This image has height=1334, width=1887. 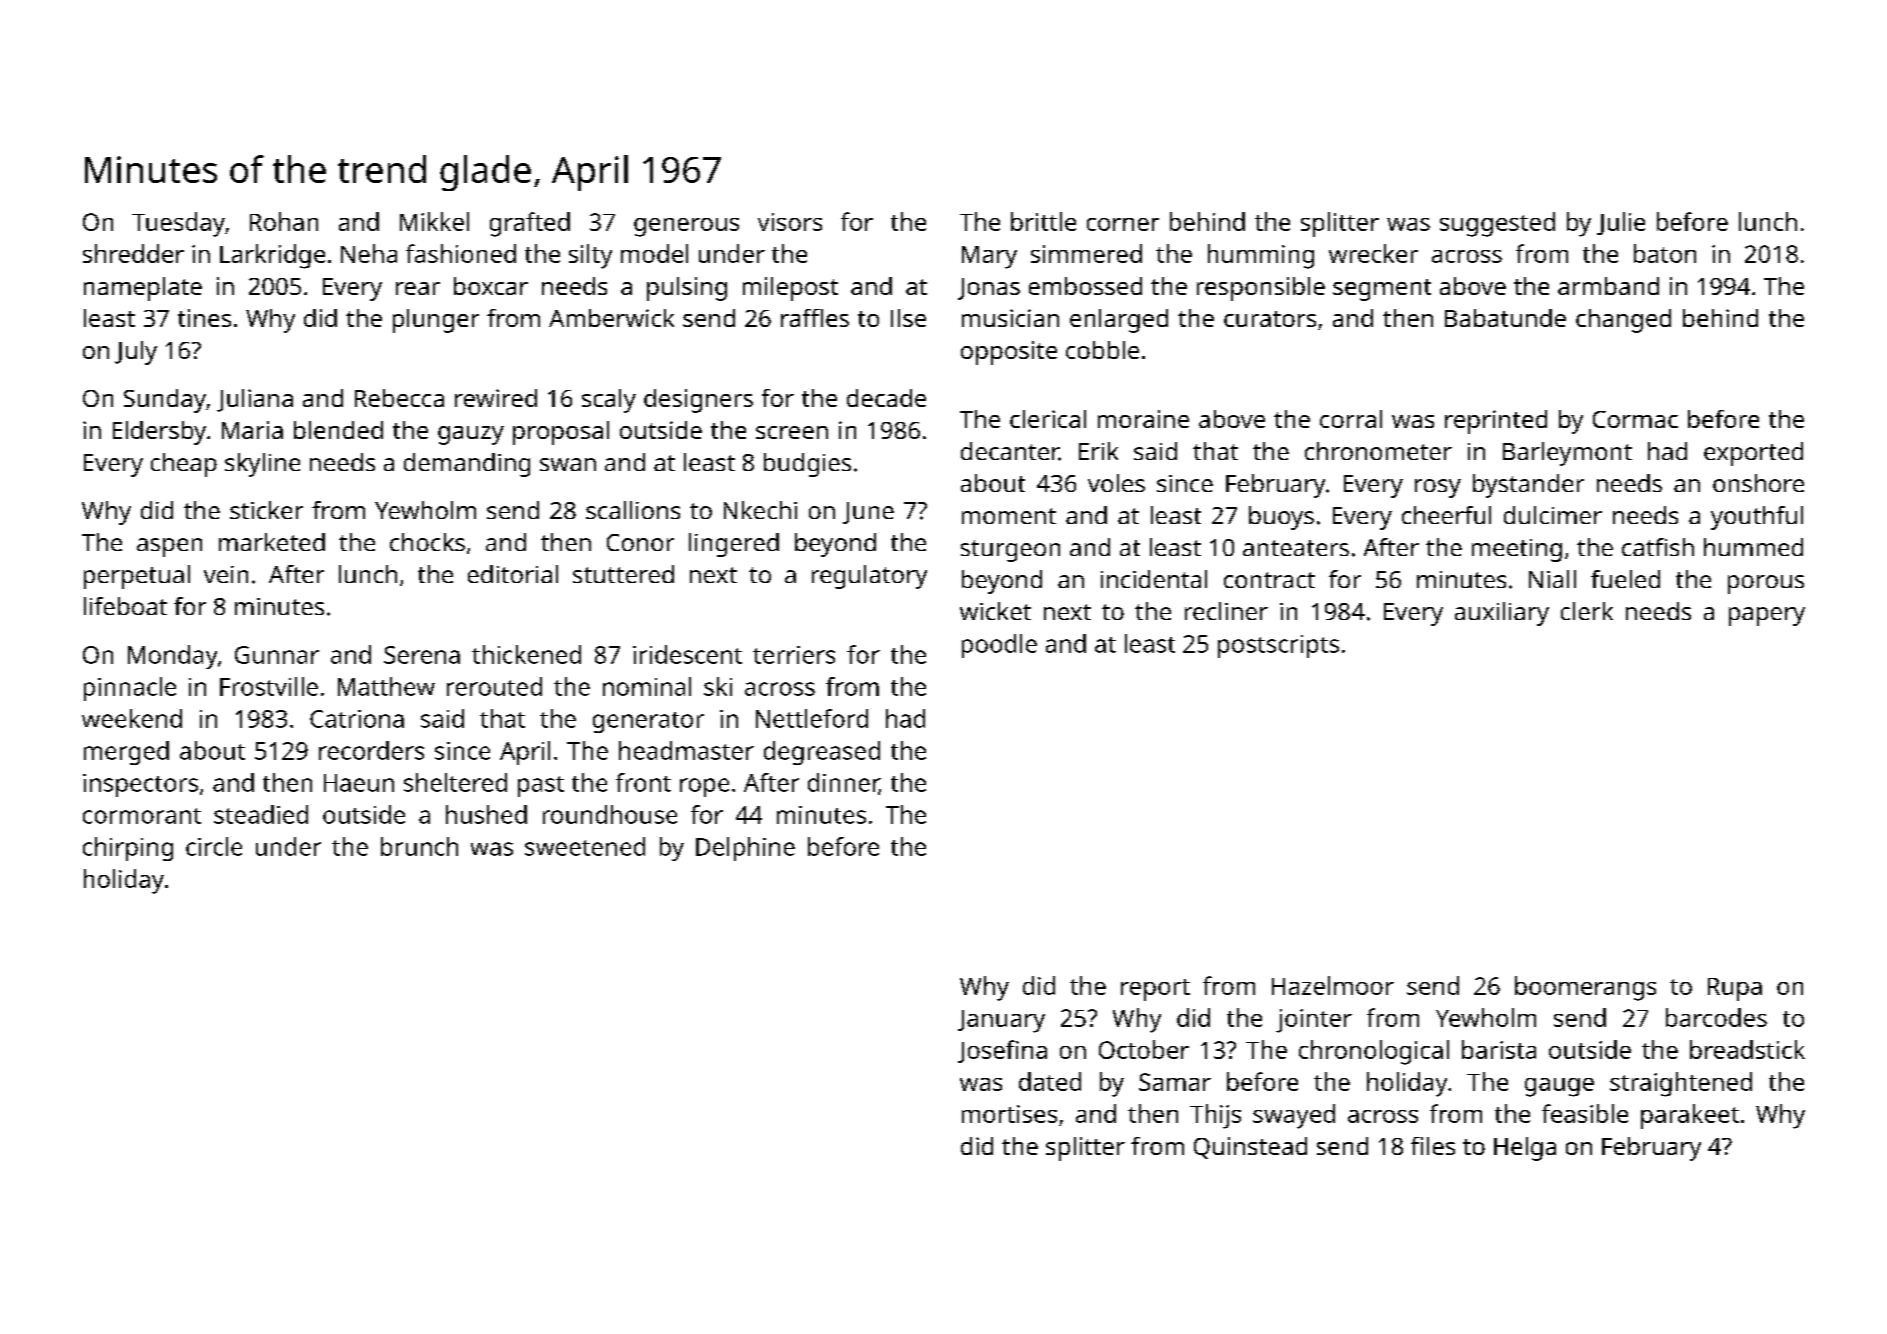 I want to click on Rohan, so click(x=284, y=221).
